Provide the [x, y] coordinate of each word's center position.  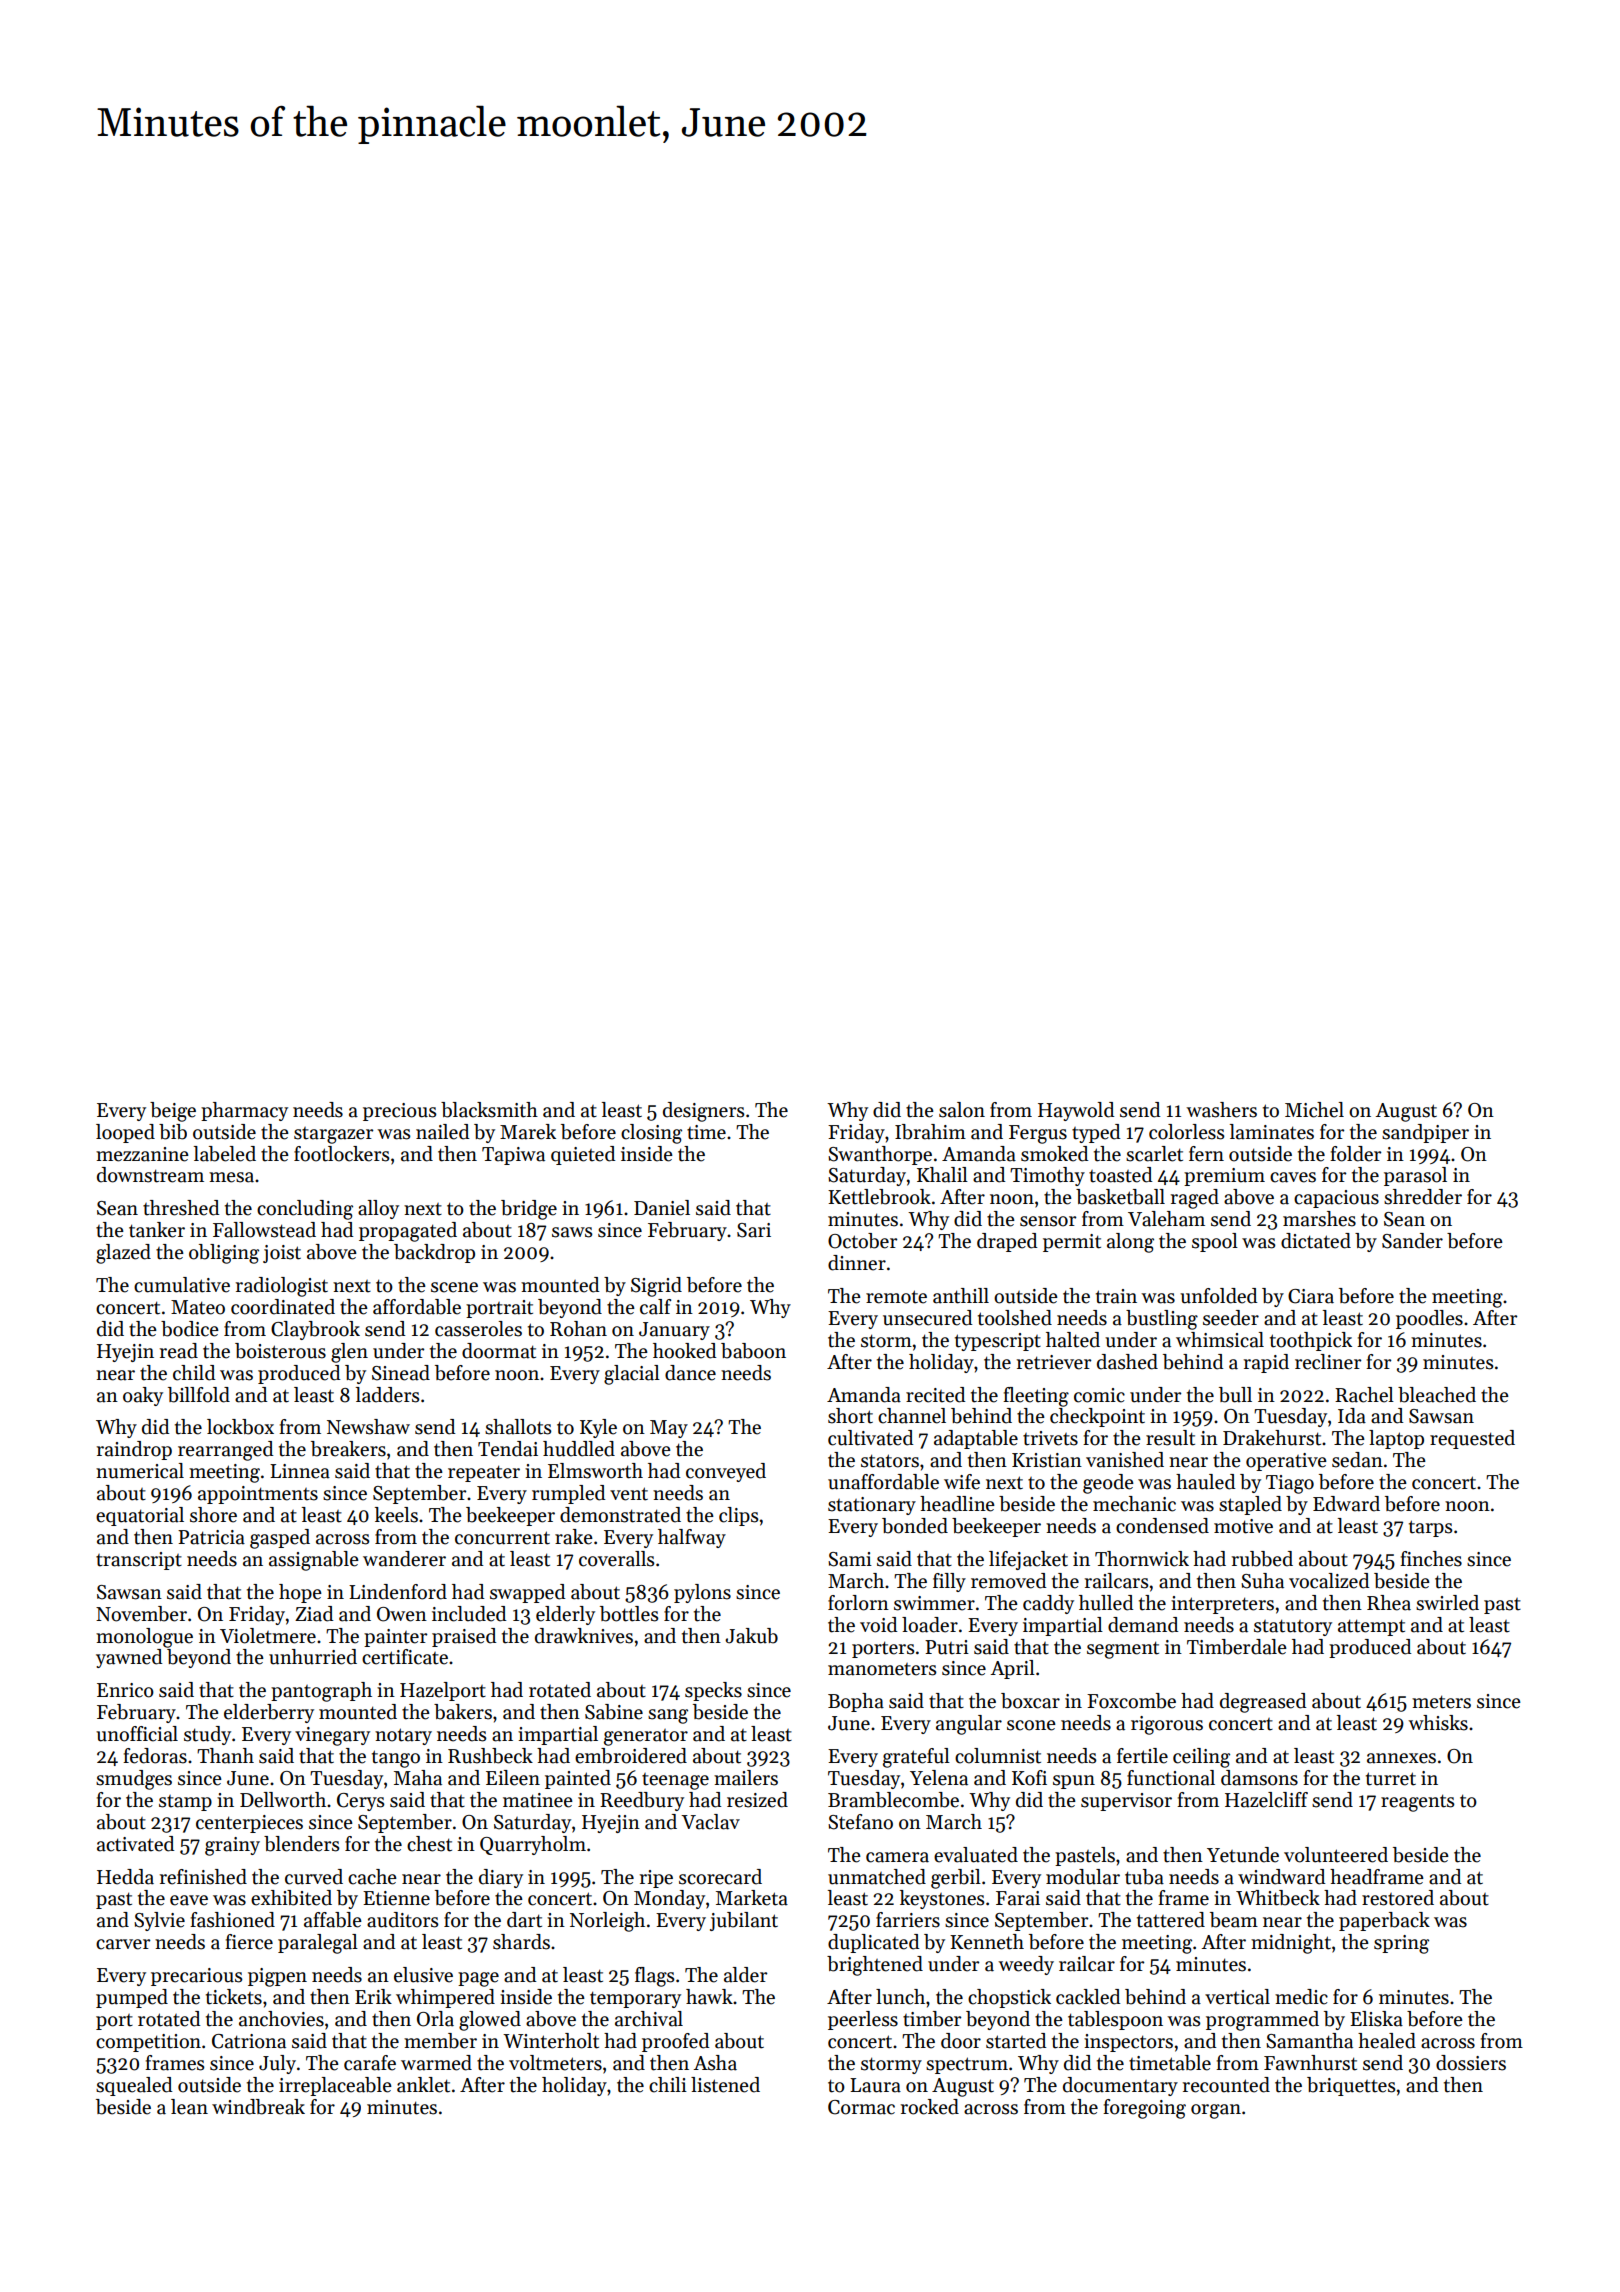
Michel [1314, 1110]
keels [396, 1515]
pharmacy [244, 1111]
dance [690, 1373]
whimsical [1220, 1340]
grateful [916, 1758]
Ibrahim [930, 1132]
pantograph [321, 1692]
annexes [1401, 1758]
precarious [196, 1977]
